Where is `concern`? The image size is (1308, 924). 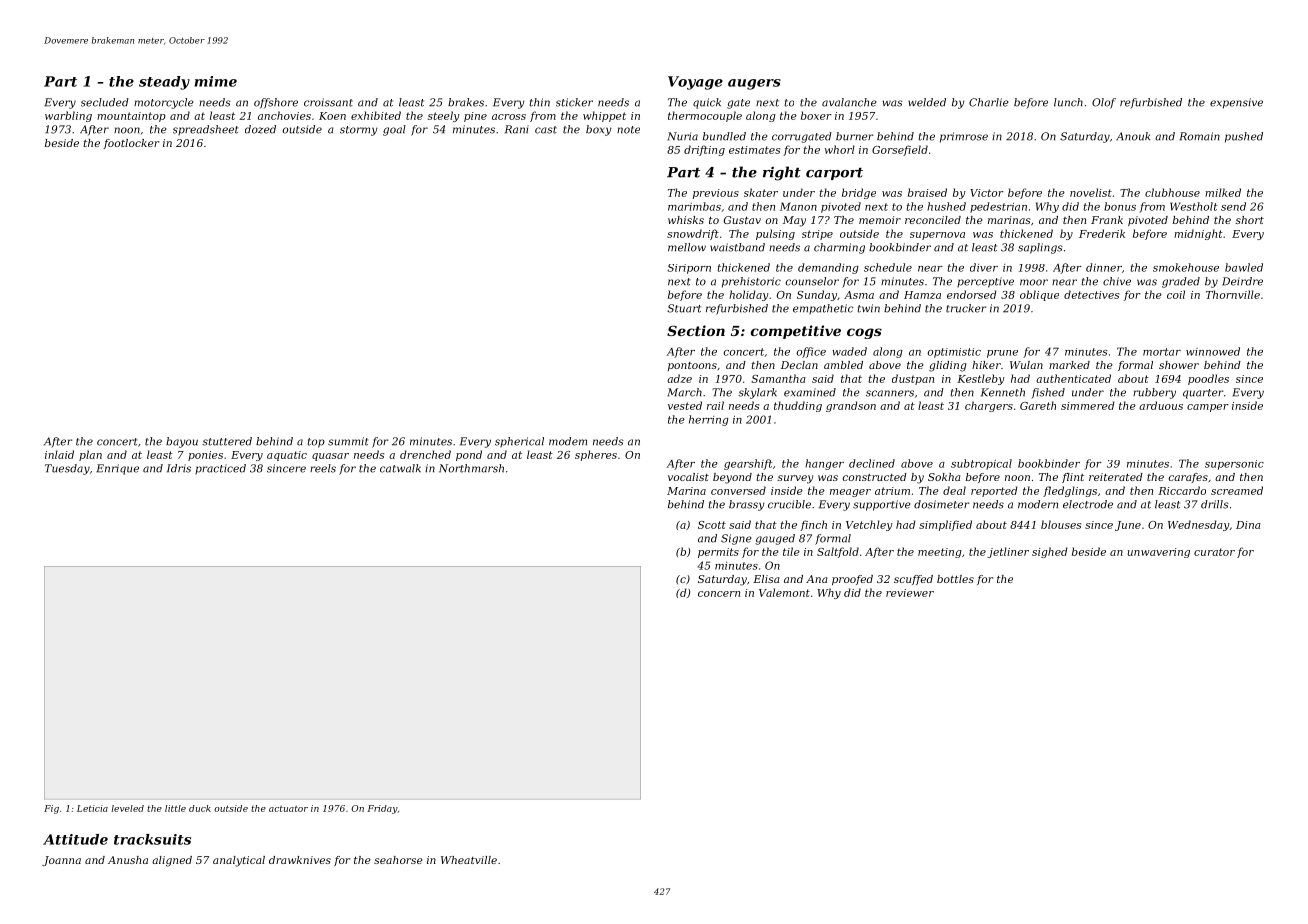 concern is located at coordinates (719, 594).
